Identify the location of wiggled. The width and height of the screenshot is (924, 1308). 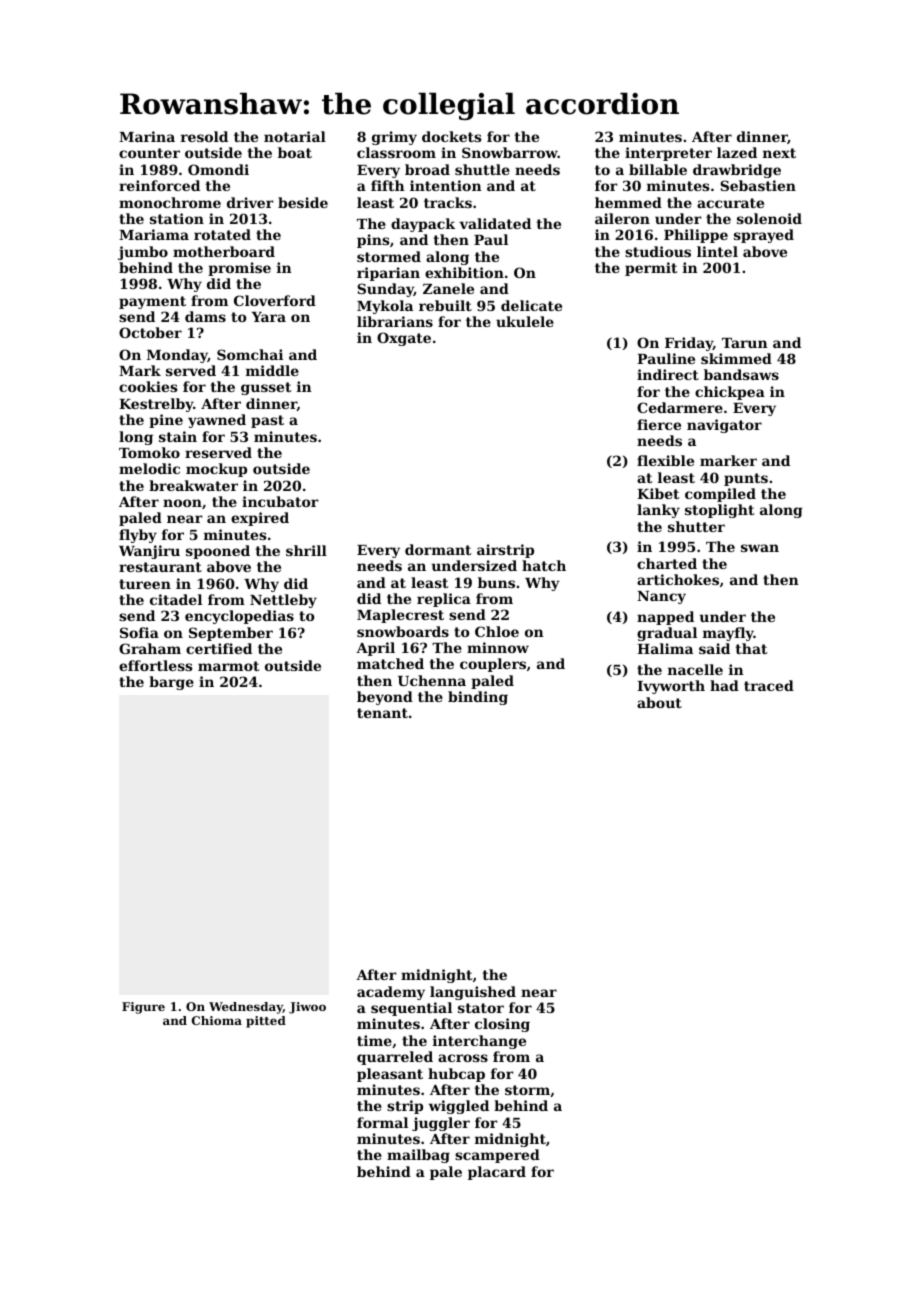
(459, 1107).
